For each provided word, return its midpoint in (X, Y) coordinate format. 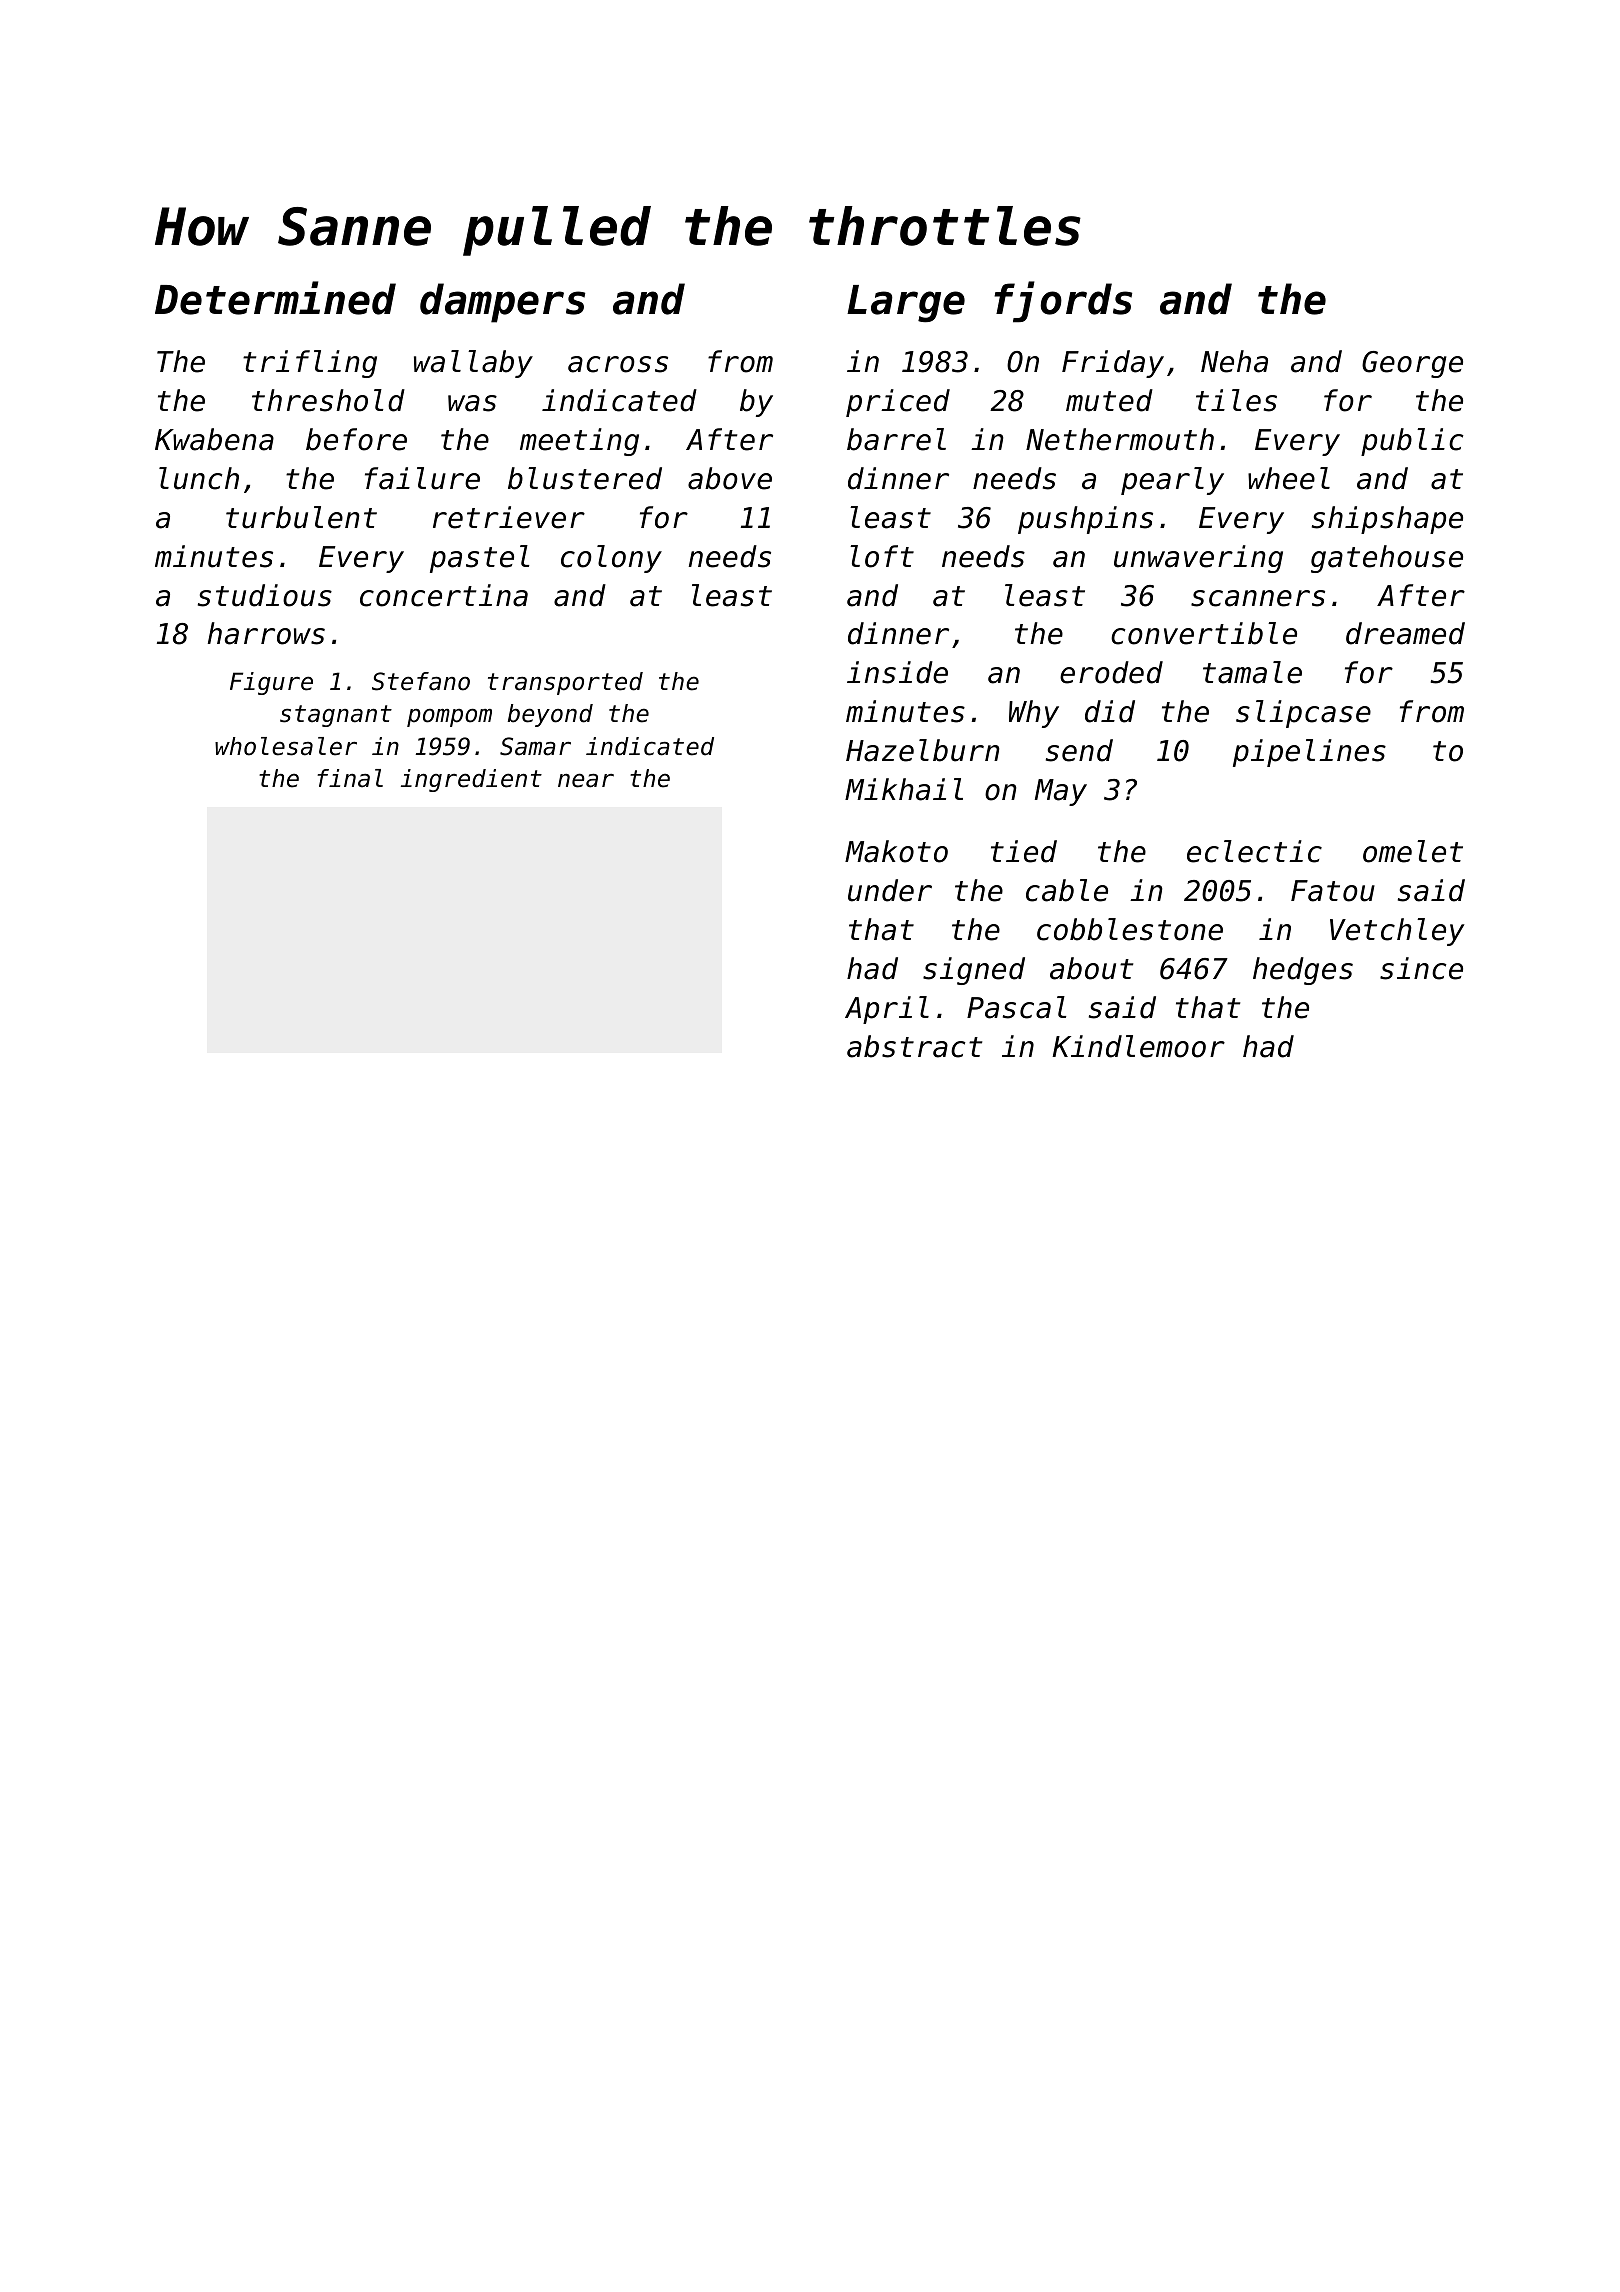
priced (898, 403)
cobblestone (1130, 929)
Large (906, 304)
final (350, 778)
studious (265, 595)
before (356, 439)
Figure (271, 683)
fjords (1063, 302)
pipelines (1309, 753)
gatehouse (1387, 559)
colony (611, 559)
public (1412, 442)
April (887, 1010)
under (890, 890)
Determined (275, 298)
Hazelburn (923, 750)
